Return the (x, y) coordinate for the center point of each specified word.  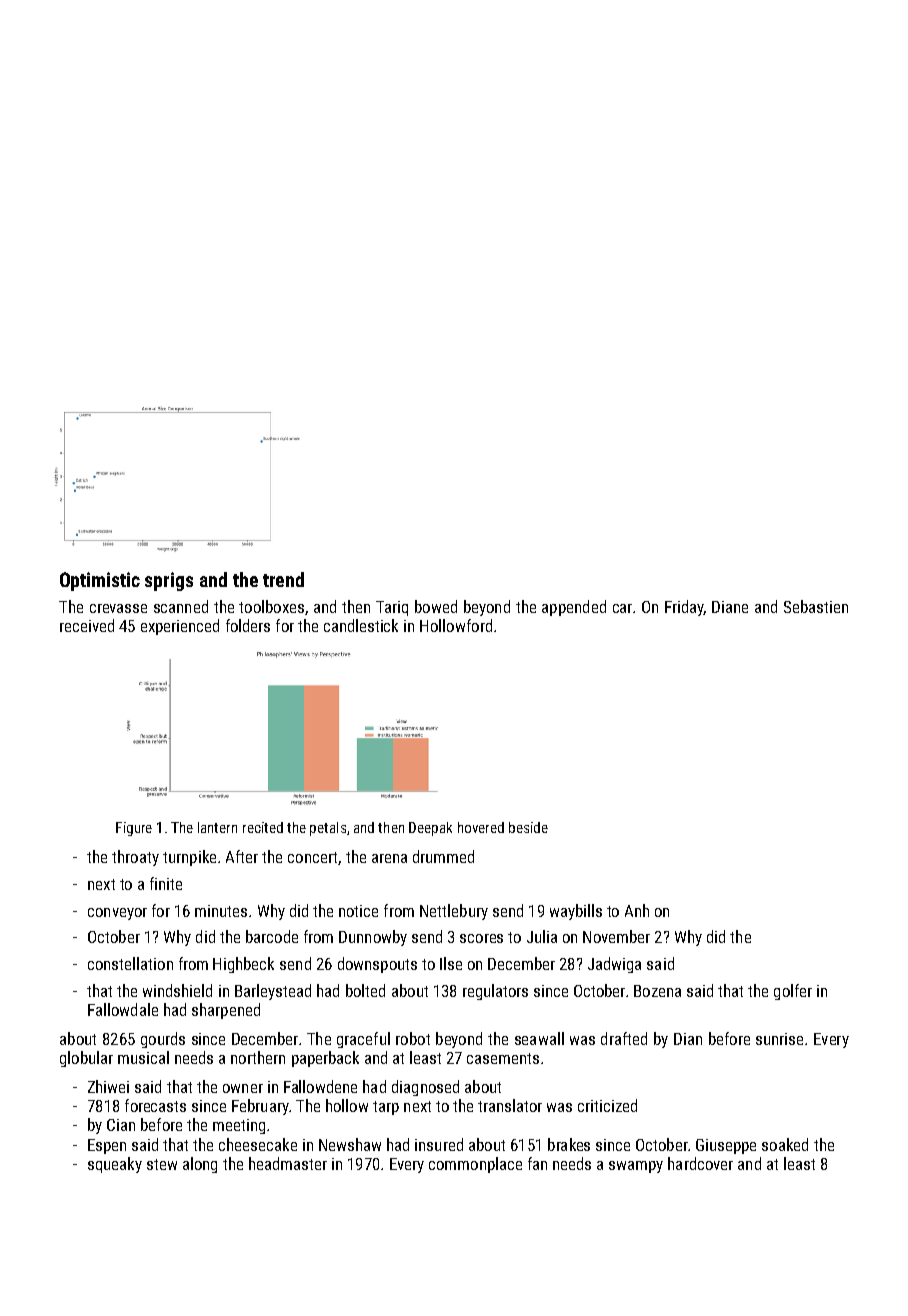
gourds (163, 1040)
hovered (481, 827)
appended (574, 608)
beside (528, 827)
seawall (539, 1038)
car (622, 608)
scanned (181, 606)
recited (263, 827)
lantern (217, 827)
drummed (443, 856)
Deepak (430, 829)
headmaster (288, 1163)
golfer (793, 992)
